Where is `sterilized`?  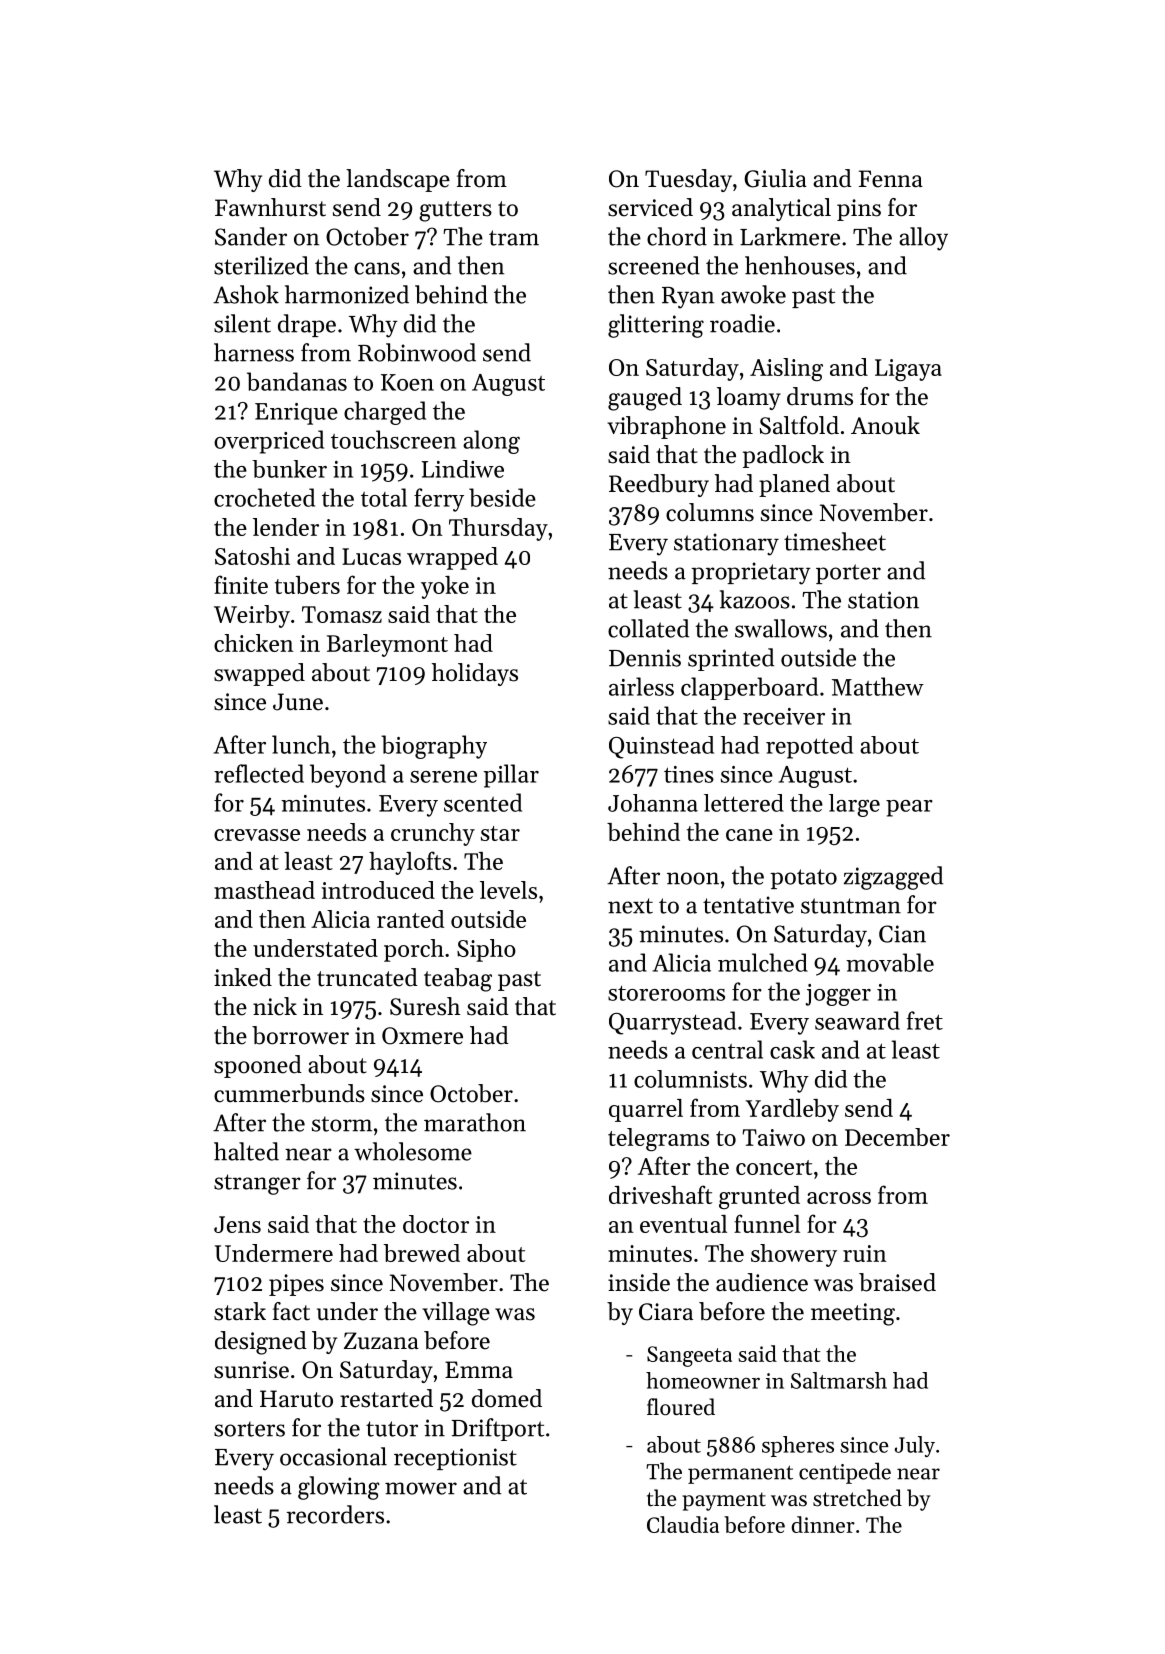
sterilized is located at coordinates (261, 265).
